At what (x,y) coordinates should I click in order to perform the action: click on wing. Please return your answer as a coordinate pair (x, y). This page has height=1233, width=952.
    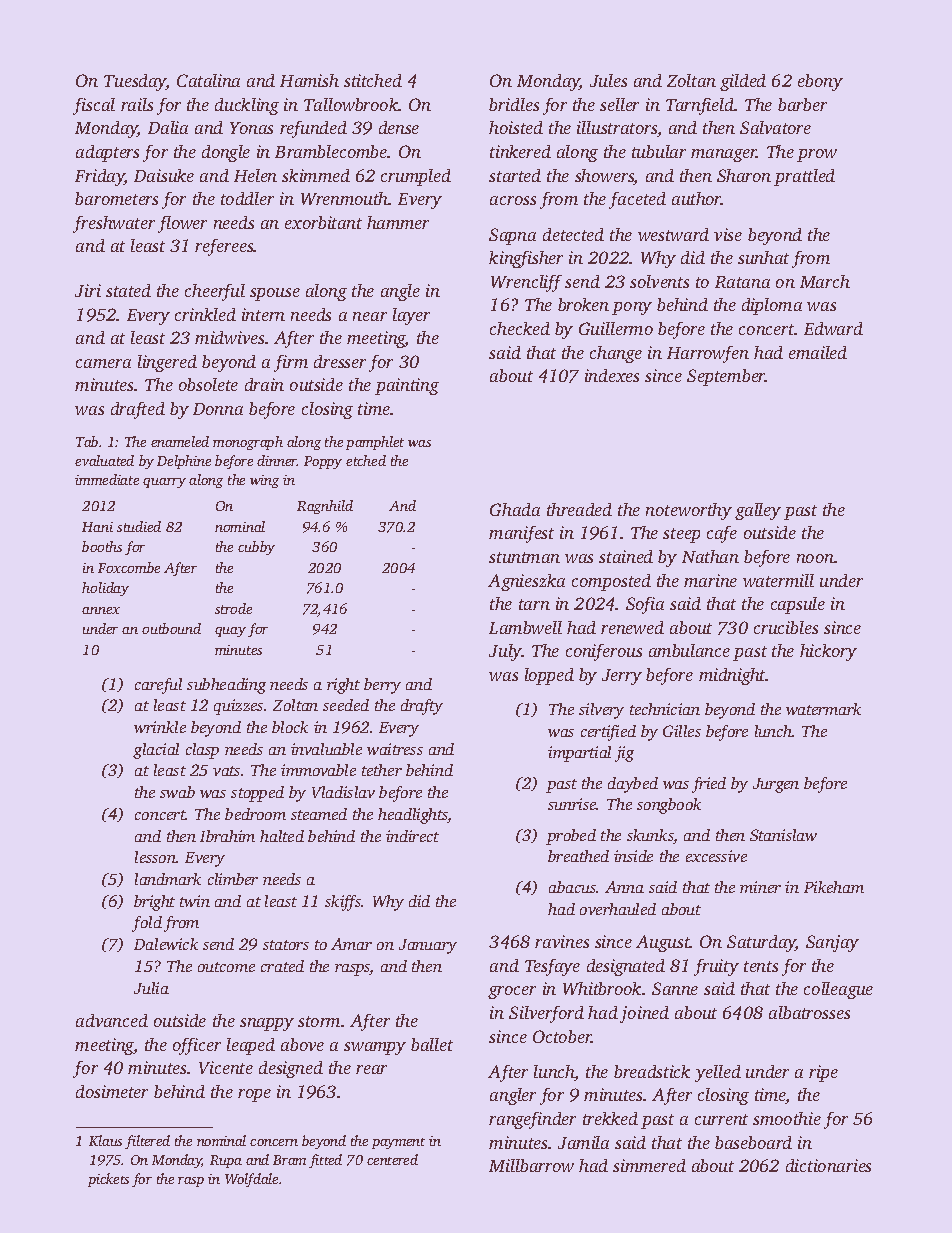
    Looking at the image, I should click on (264, 481).
